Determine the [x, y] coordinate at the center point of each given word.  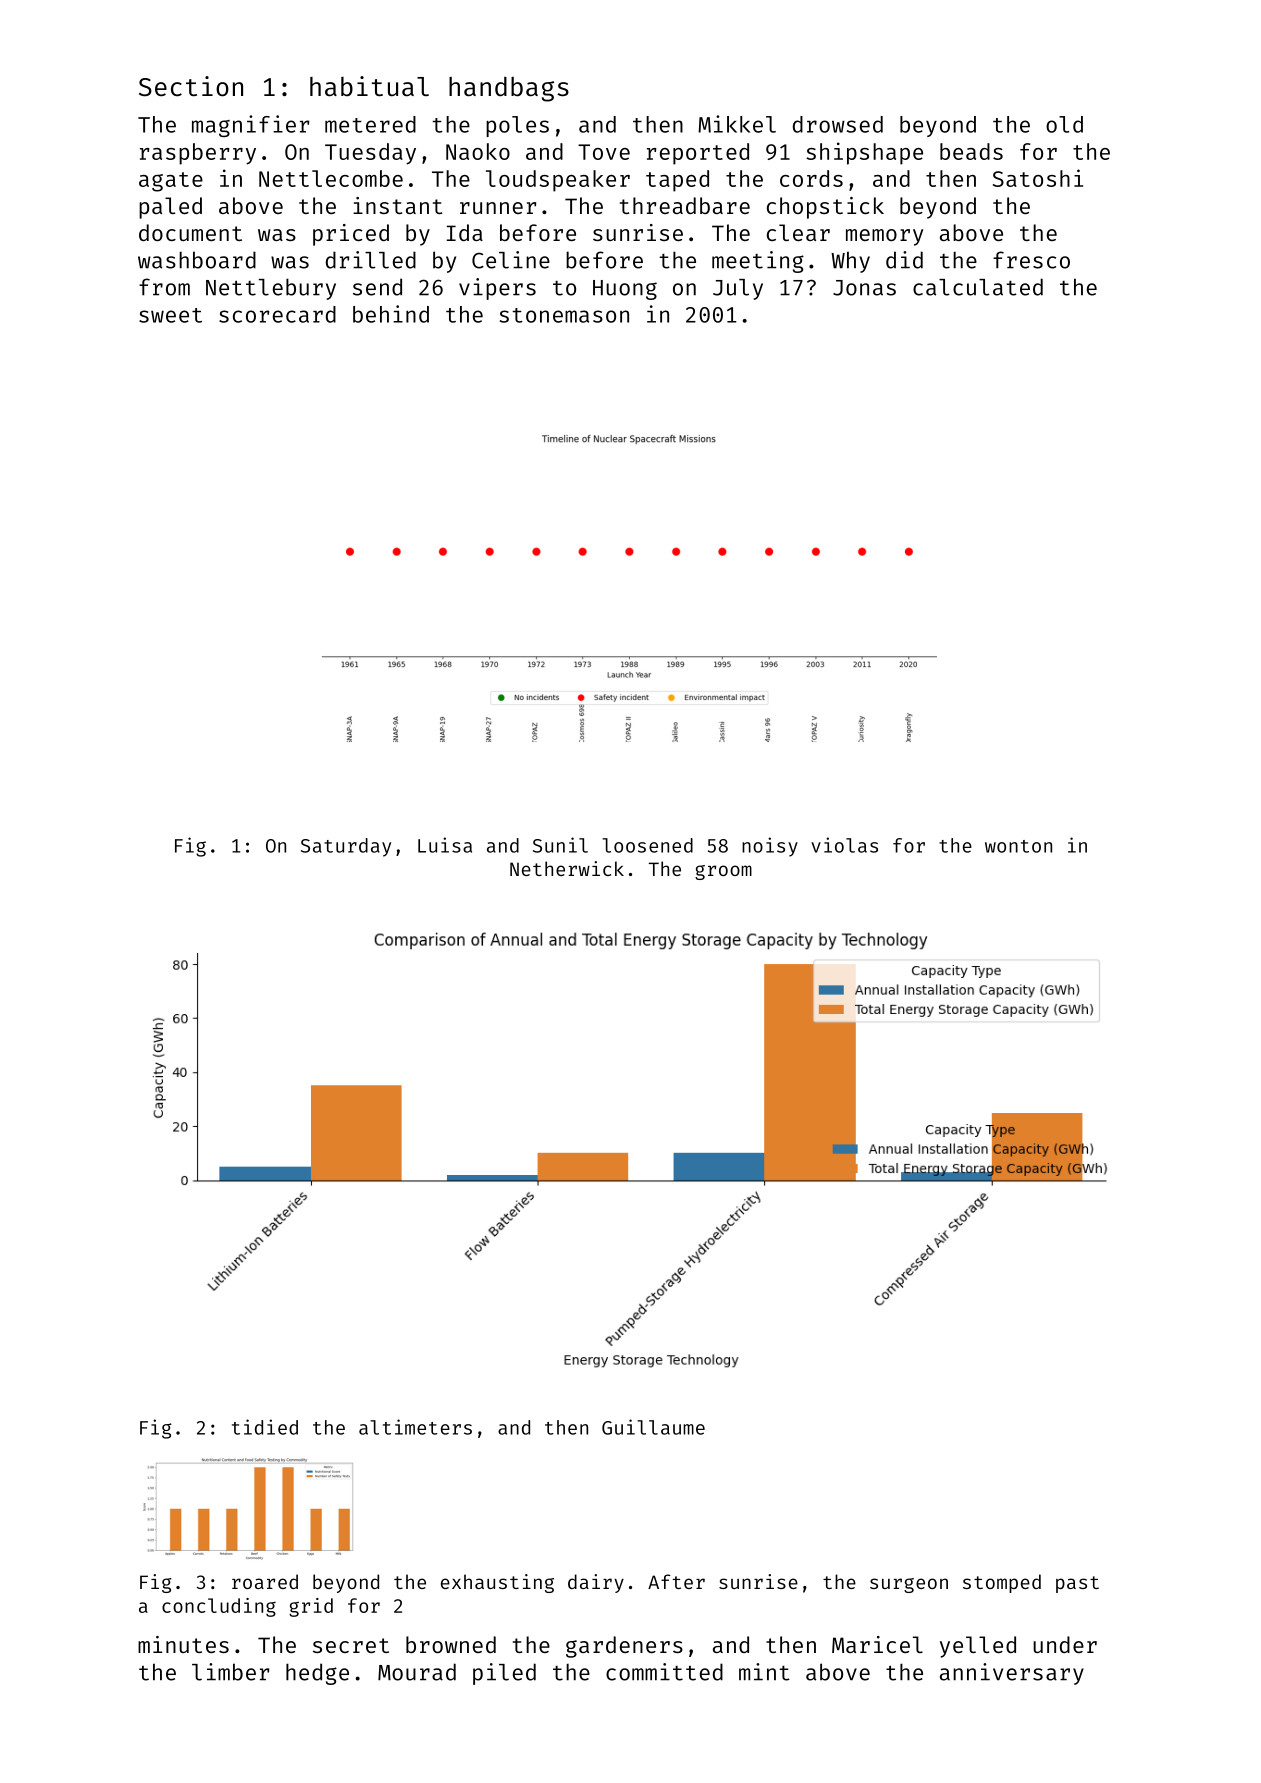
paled [170, 208]
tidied [265, 1427]
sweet [170, 315]
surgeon [909, 1585]
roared [265, 1581]
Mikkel [737, 124]
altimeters [415, 1427]
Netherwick [567, 868]
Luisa [445, 845]
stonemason [564, 315]
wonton [1018, 846]
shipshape [864, 153]
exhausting [497, 1583]
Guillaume [653, 1427]
